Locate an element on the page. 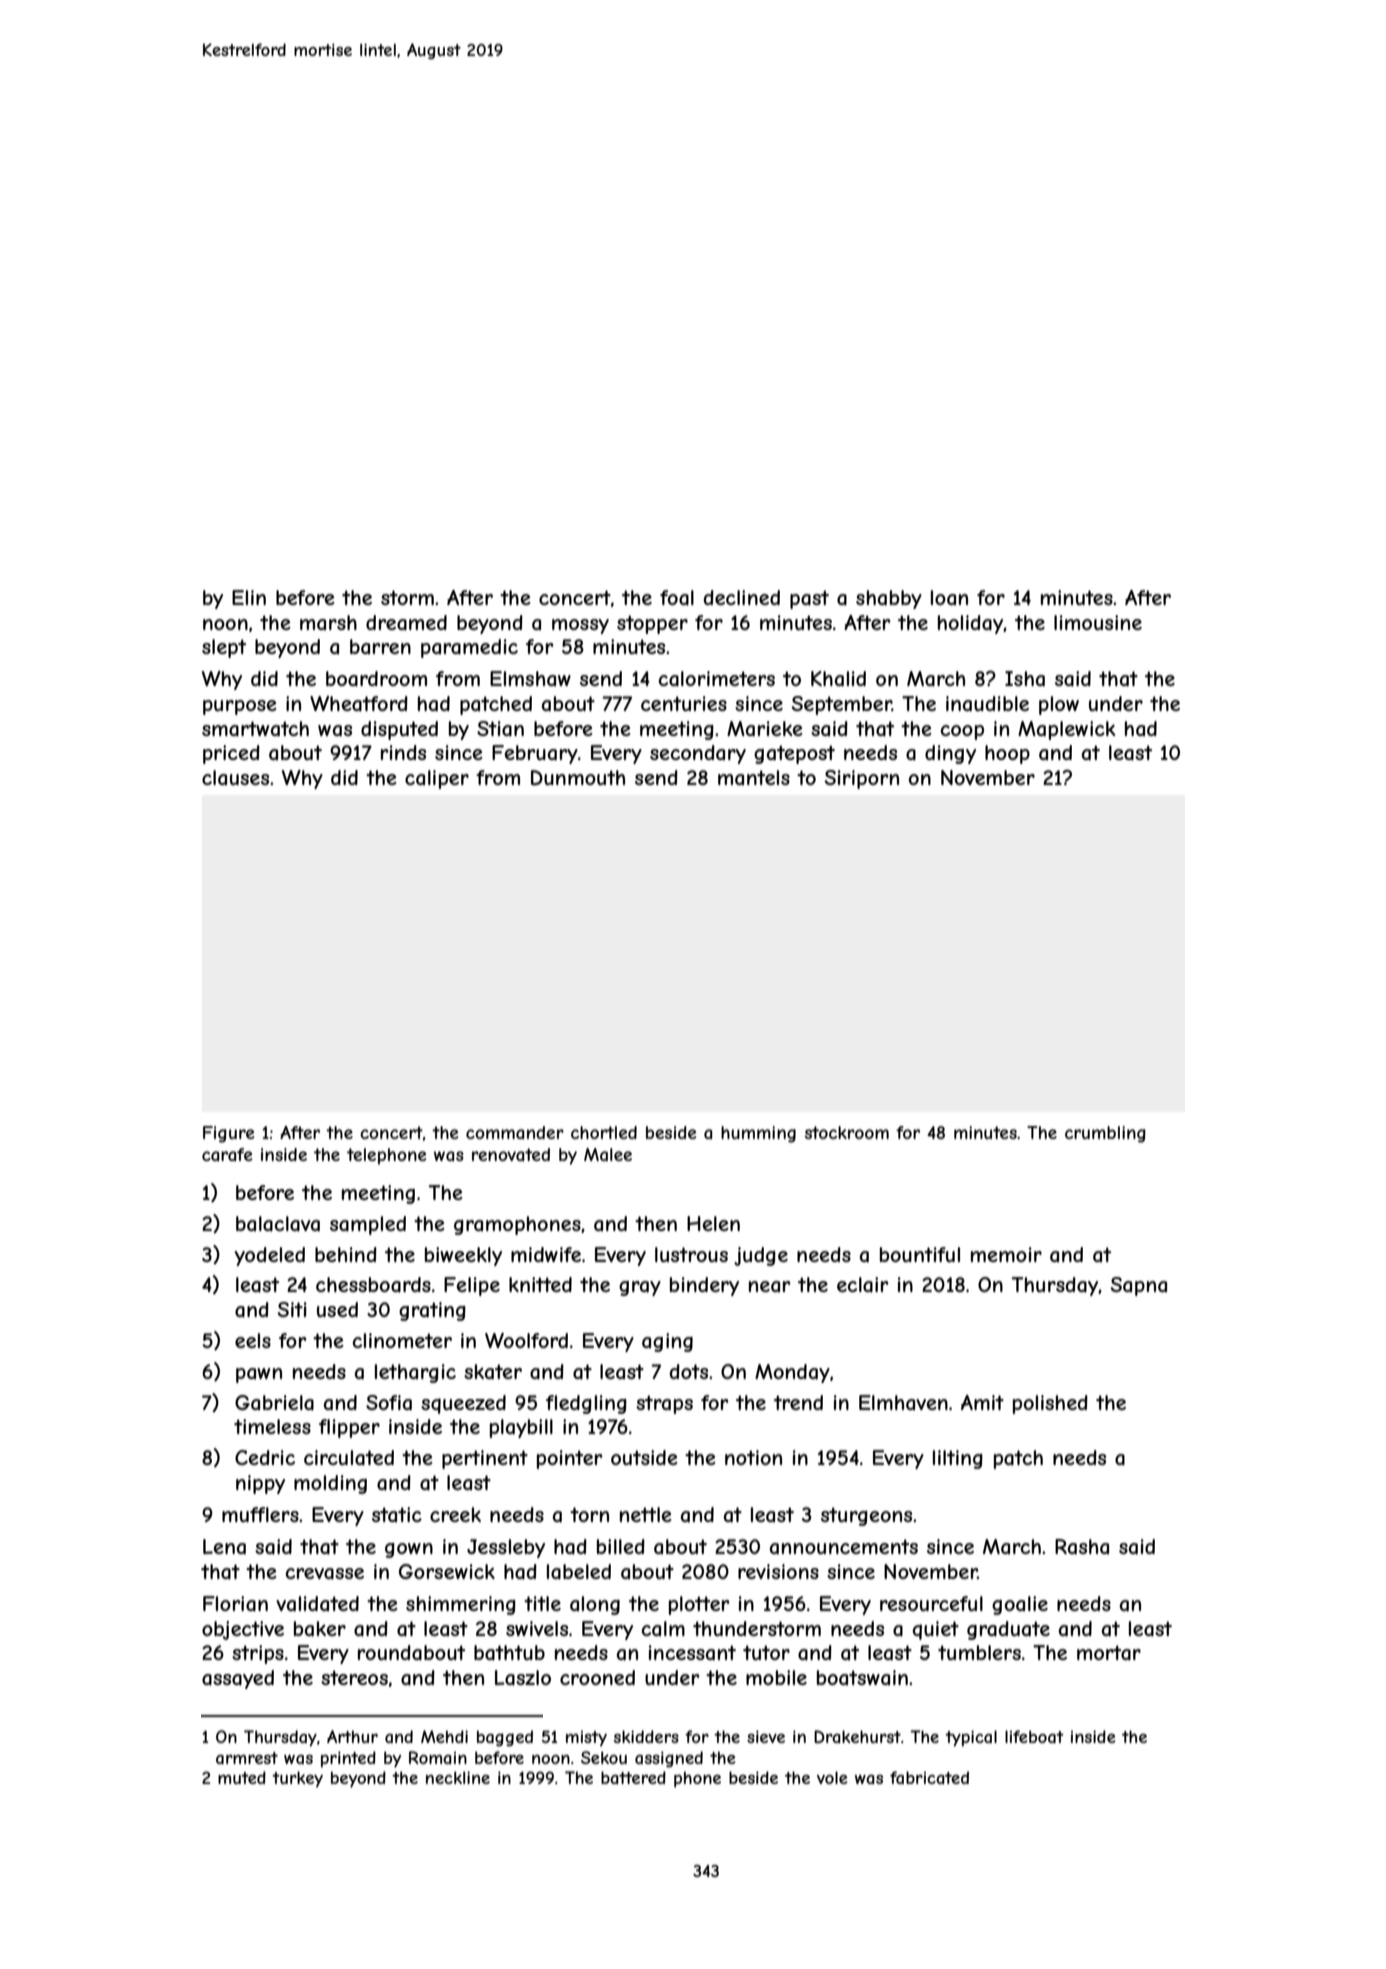 This image has width=1386, height=1969. limousine is located at coordinates (1098, 622).
